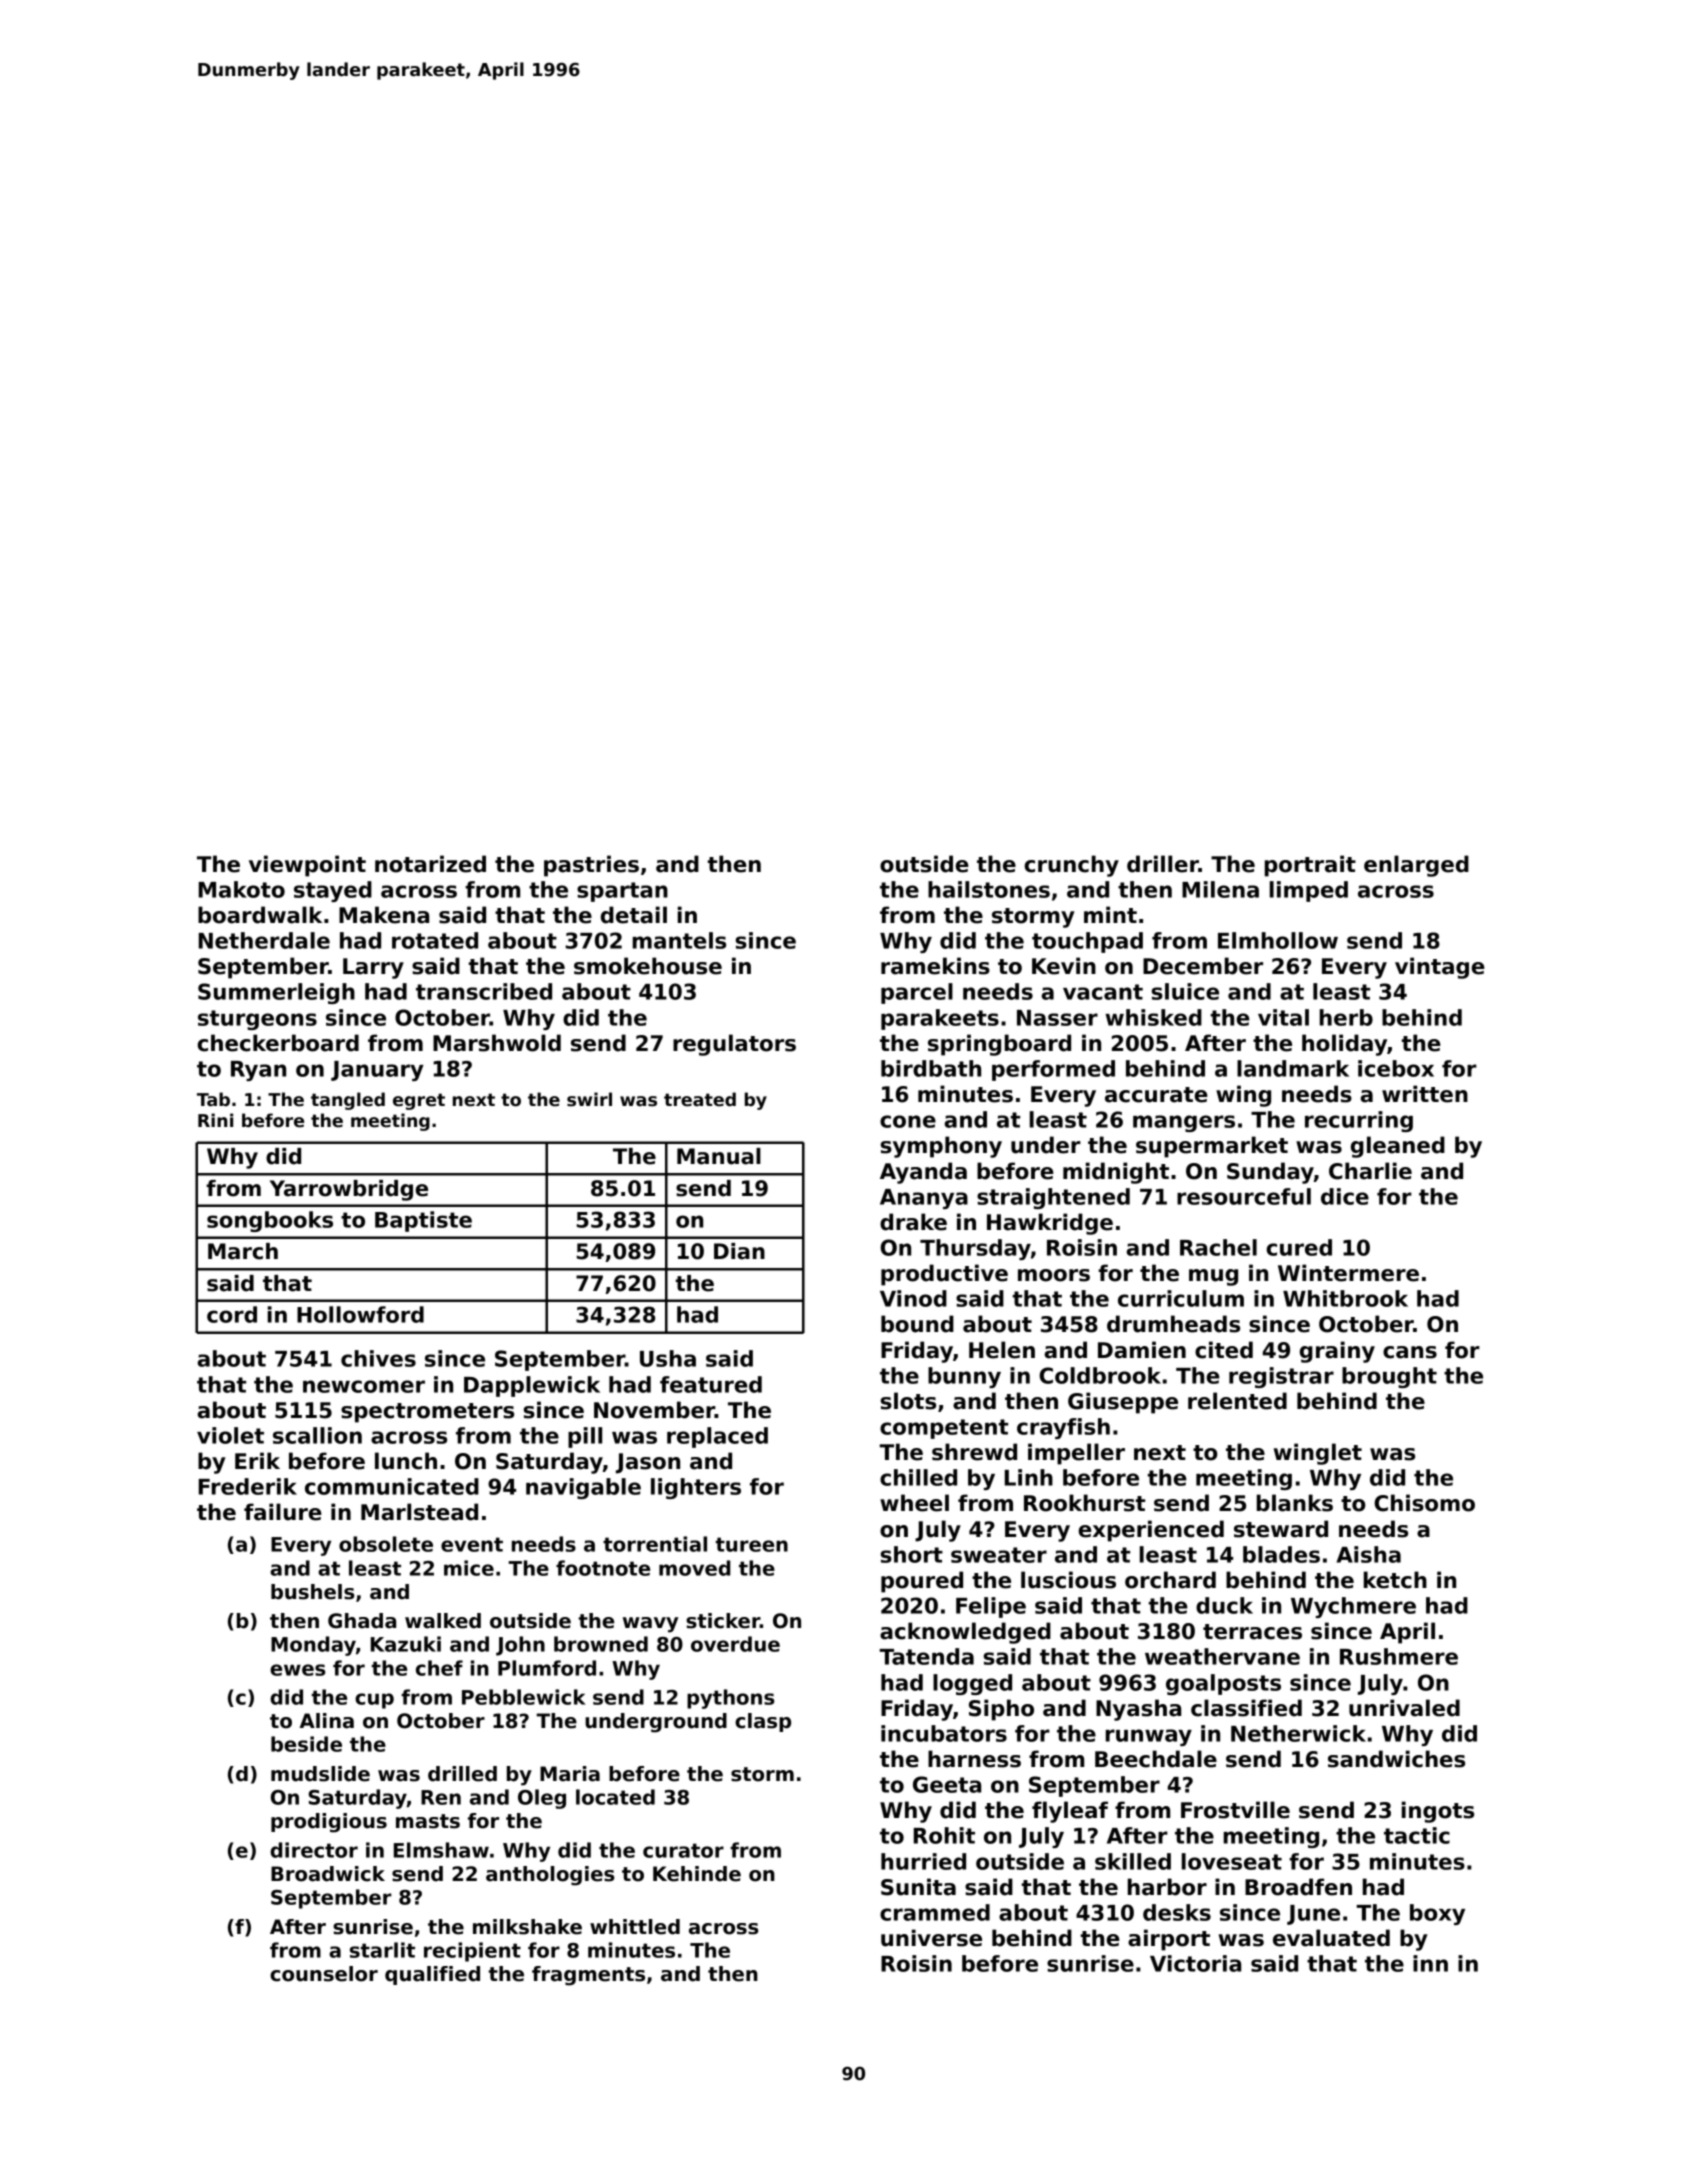 This page has width=1683, height=2178. What do you see at coordinates (931, 1938) in the page?
I see `universe` at bounding box center [931, 1938].
